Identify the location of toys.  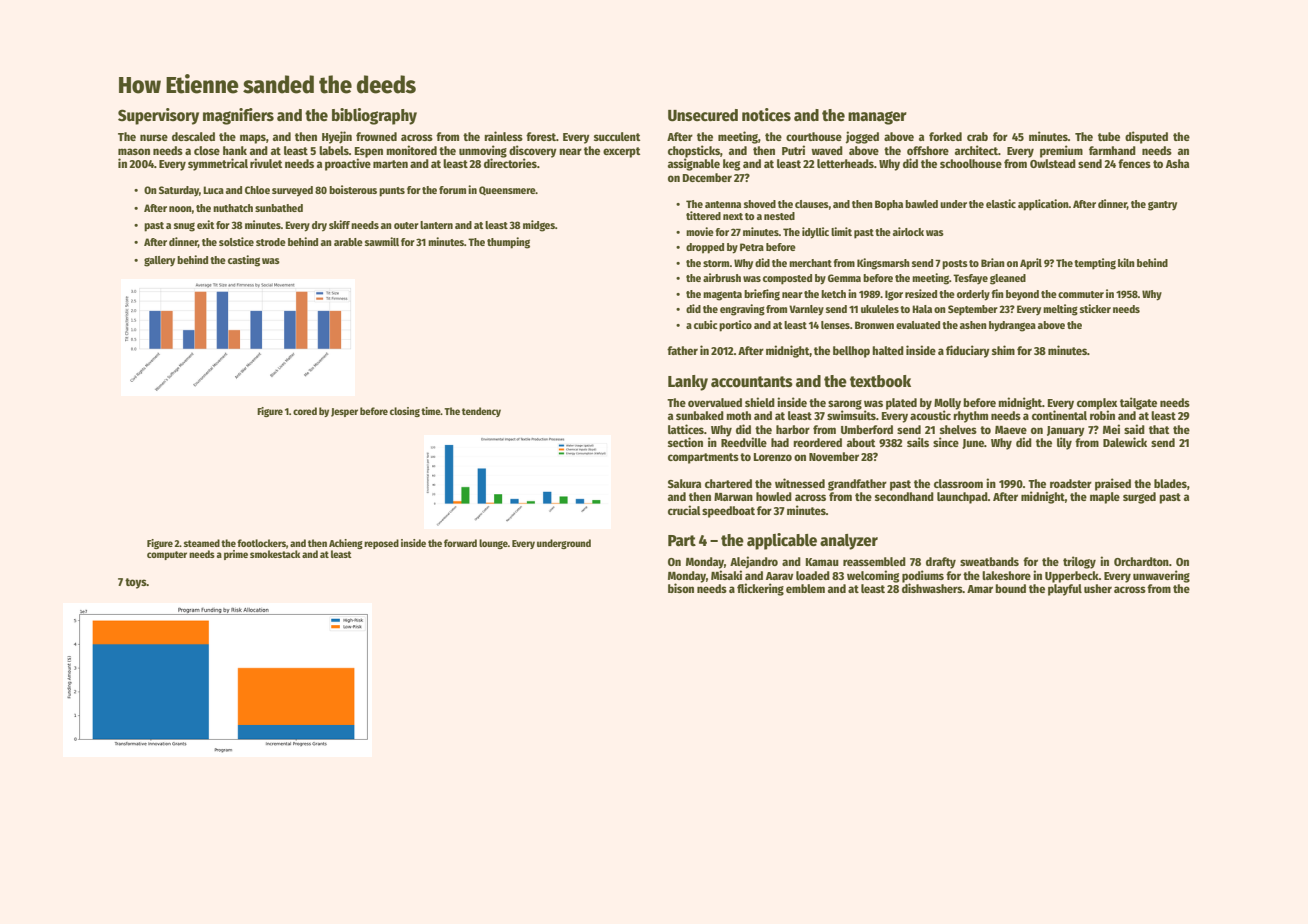
(136, 583).
